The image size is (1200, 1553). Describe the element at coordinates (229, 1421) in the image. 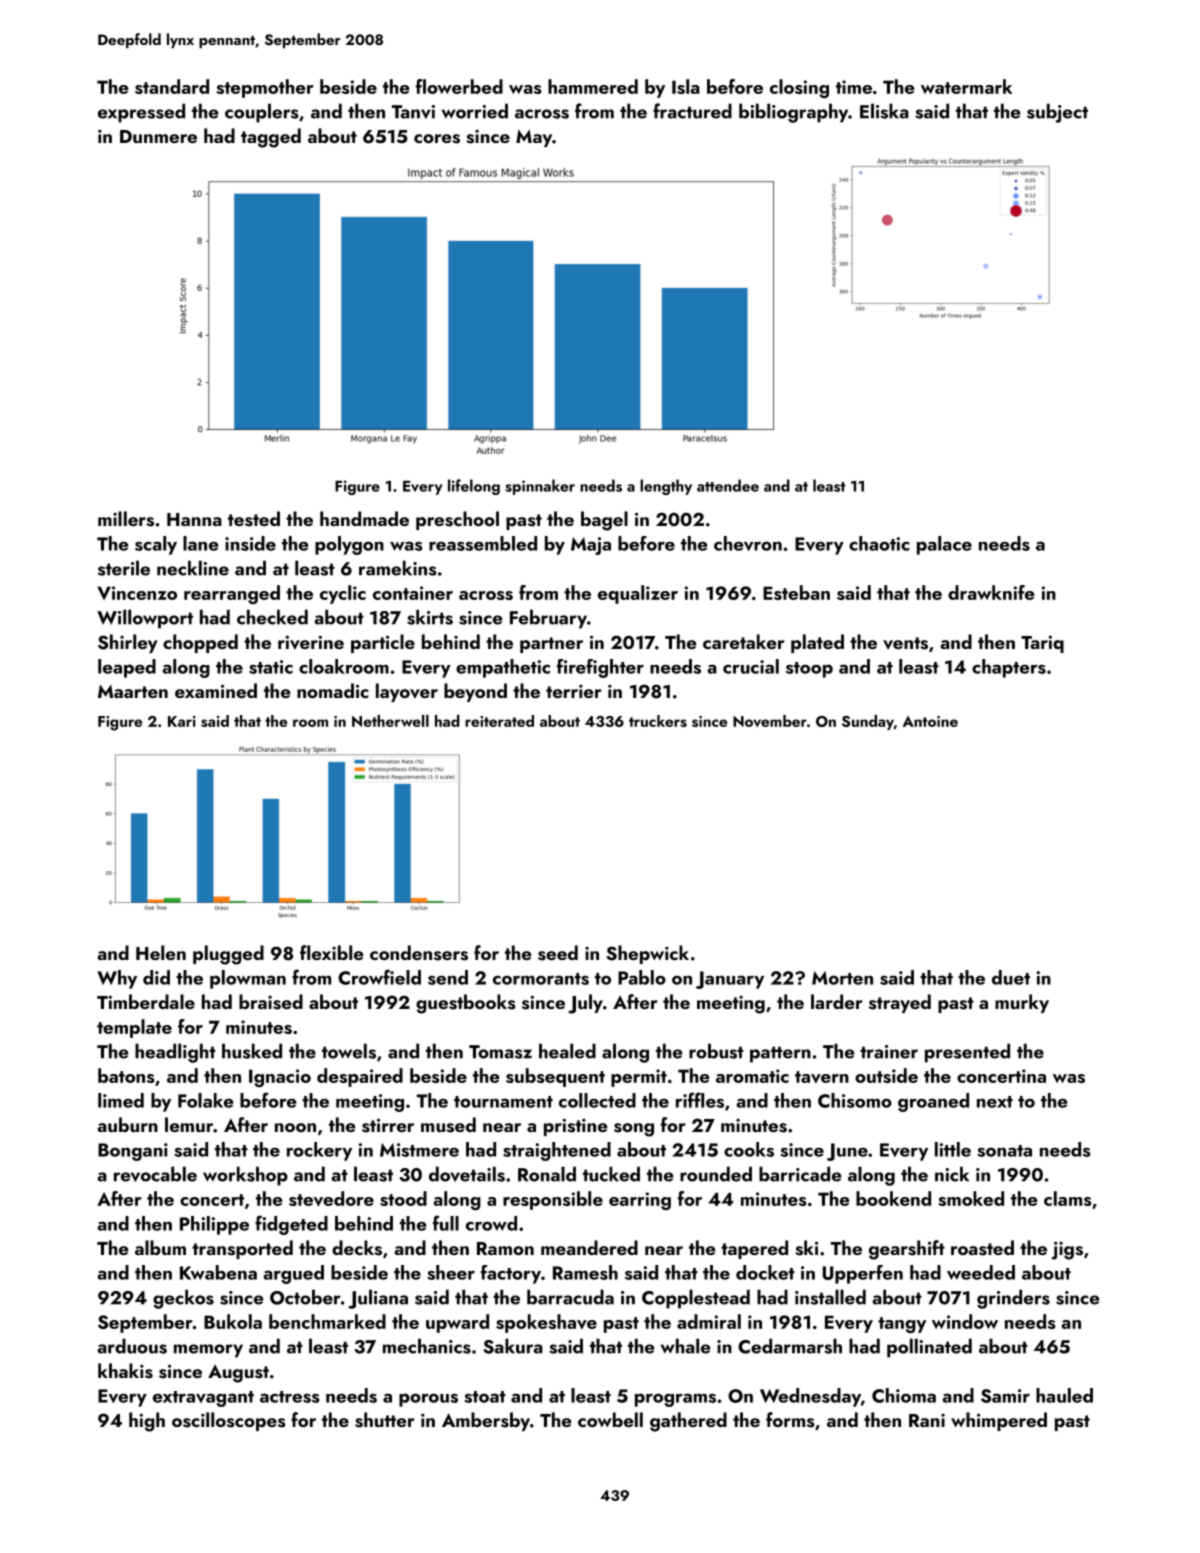

I see `oscilloscopes` at that location.
